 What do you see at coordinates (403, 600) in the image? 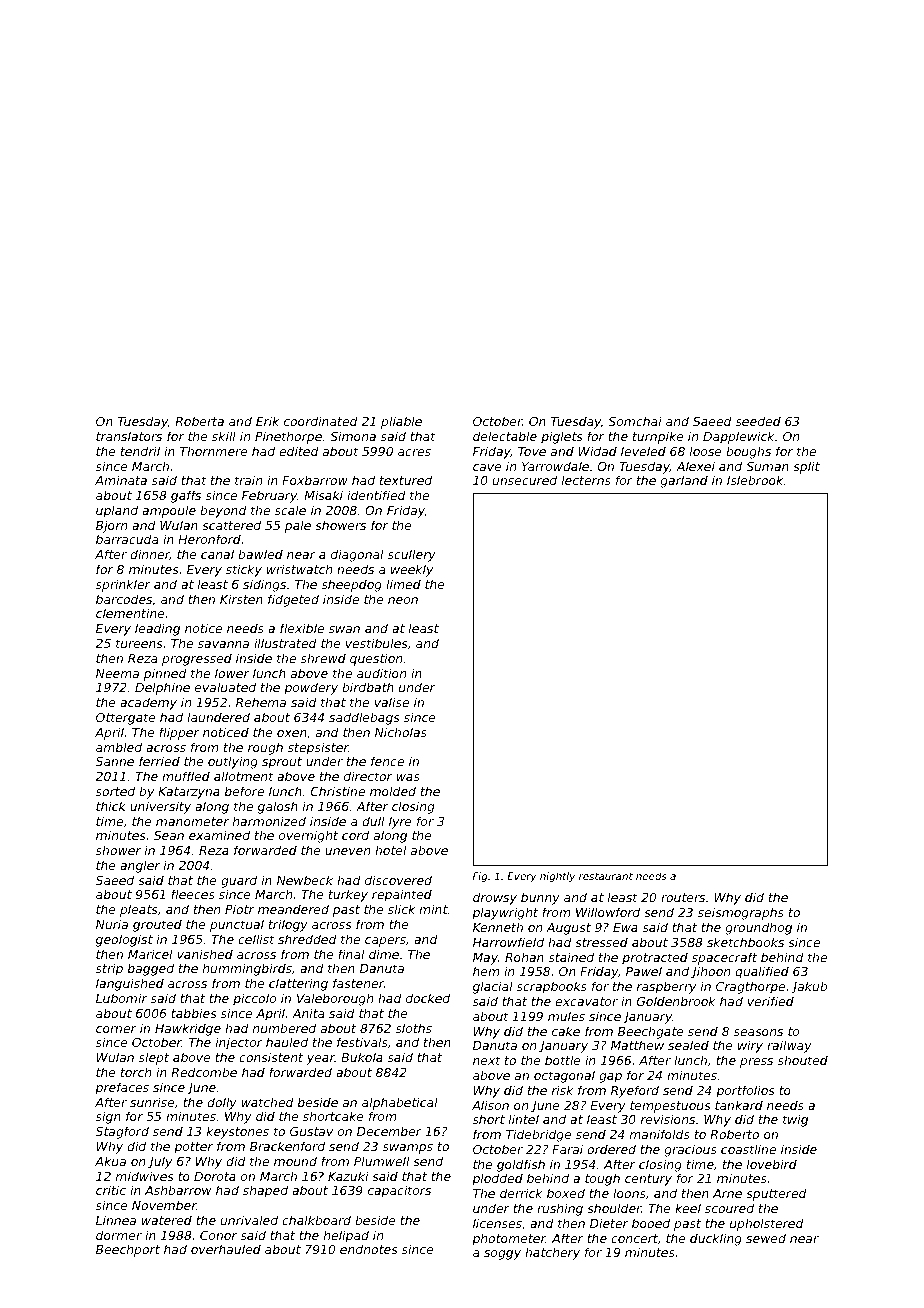
I see `neon` at bounding box center [403, 600].
